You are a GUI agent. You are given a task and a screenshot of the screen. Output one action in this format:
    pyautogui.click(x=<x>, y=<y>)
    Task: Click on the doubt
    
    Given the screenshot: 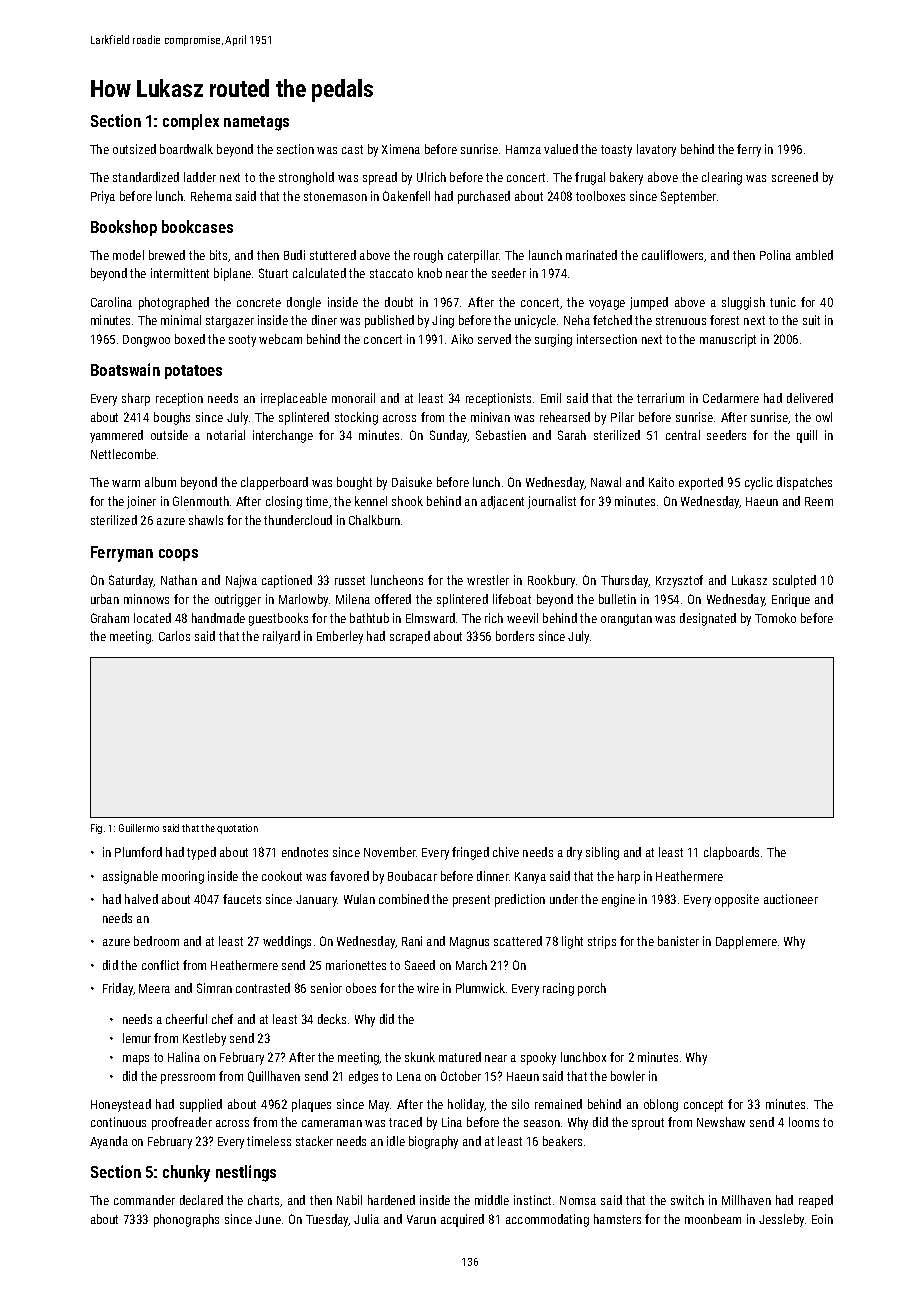 What is the action you would take?
    pyautogui.click(x=399, y=302)
